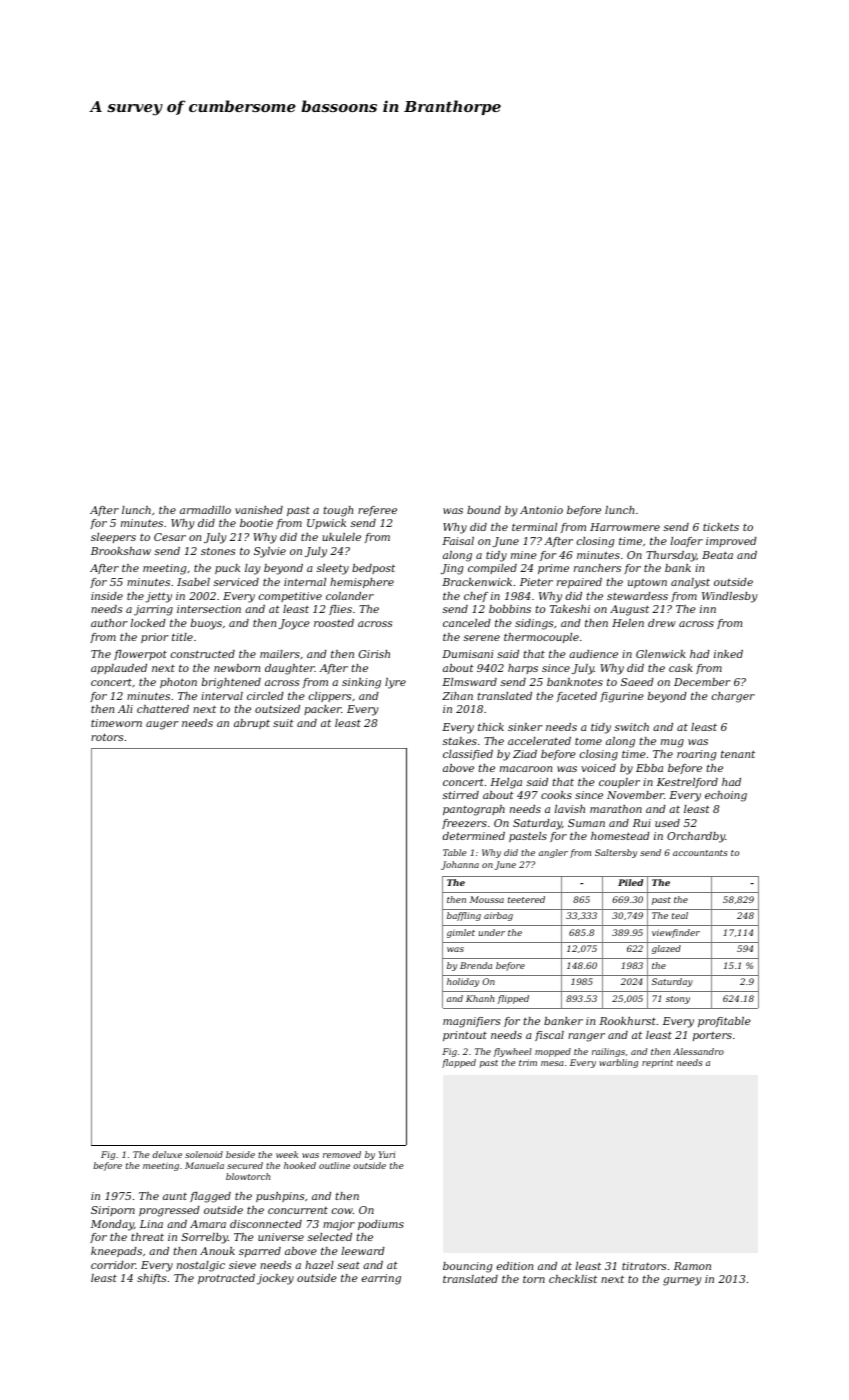  Describe the element at coordinates (163, 709) in the screenshot. I see `chattered` at that location.
